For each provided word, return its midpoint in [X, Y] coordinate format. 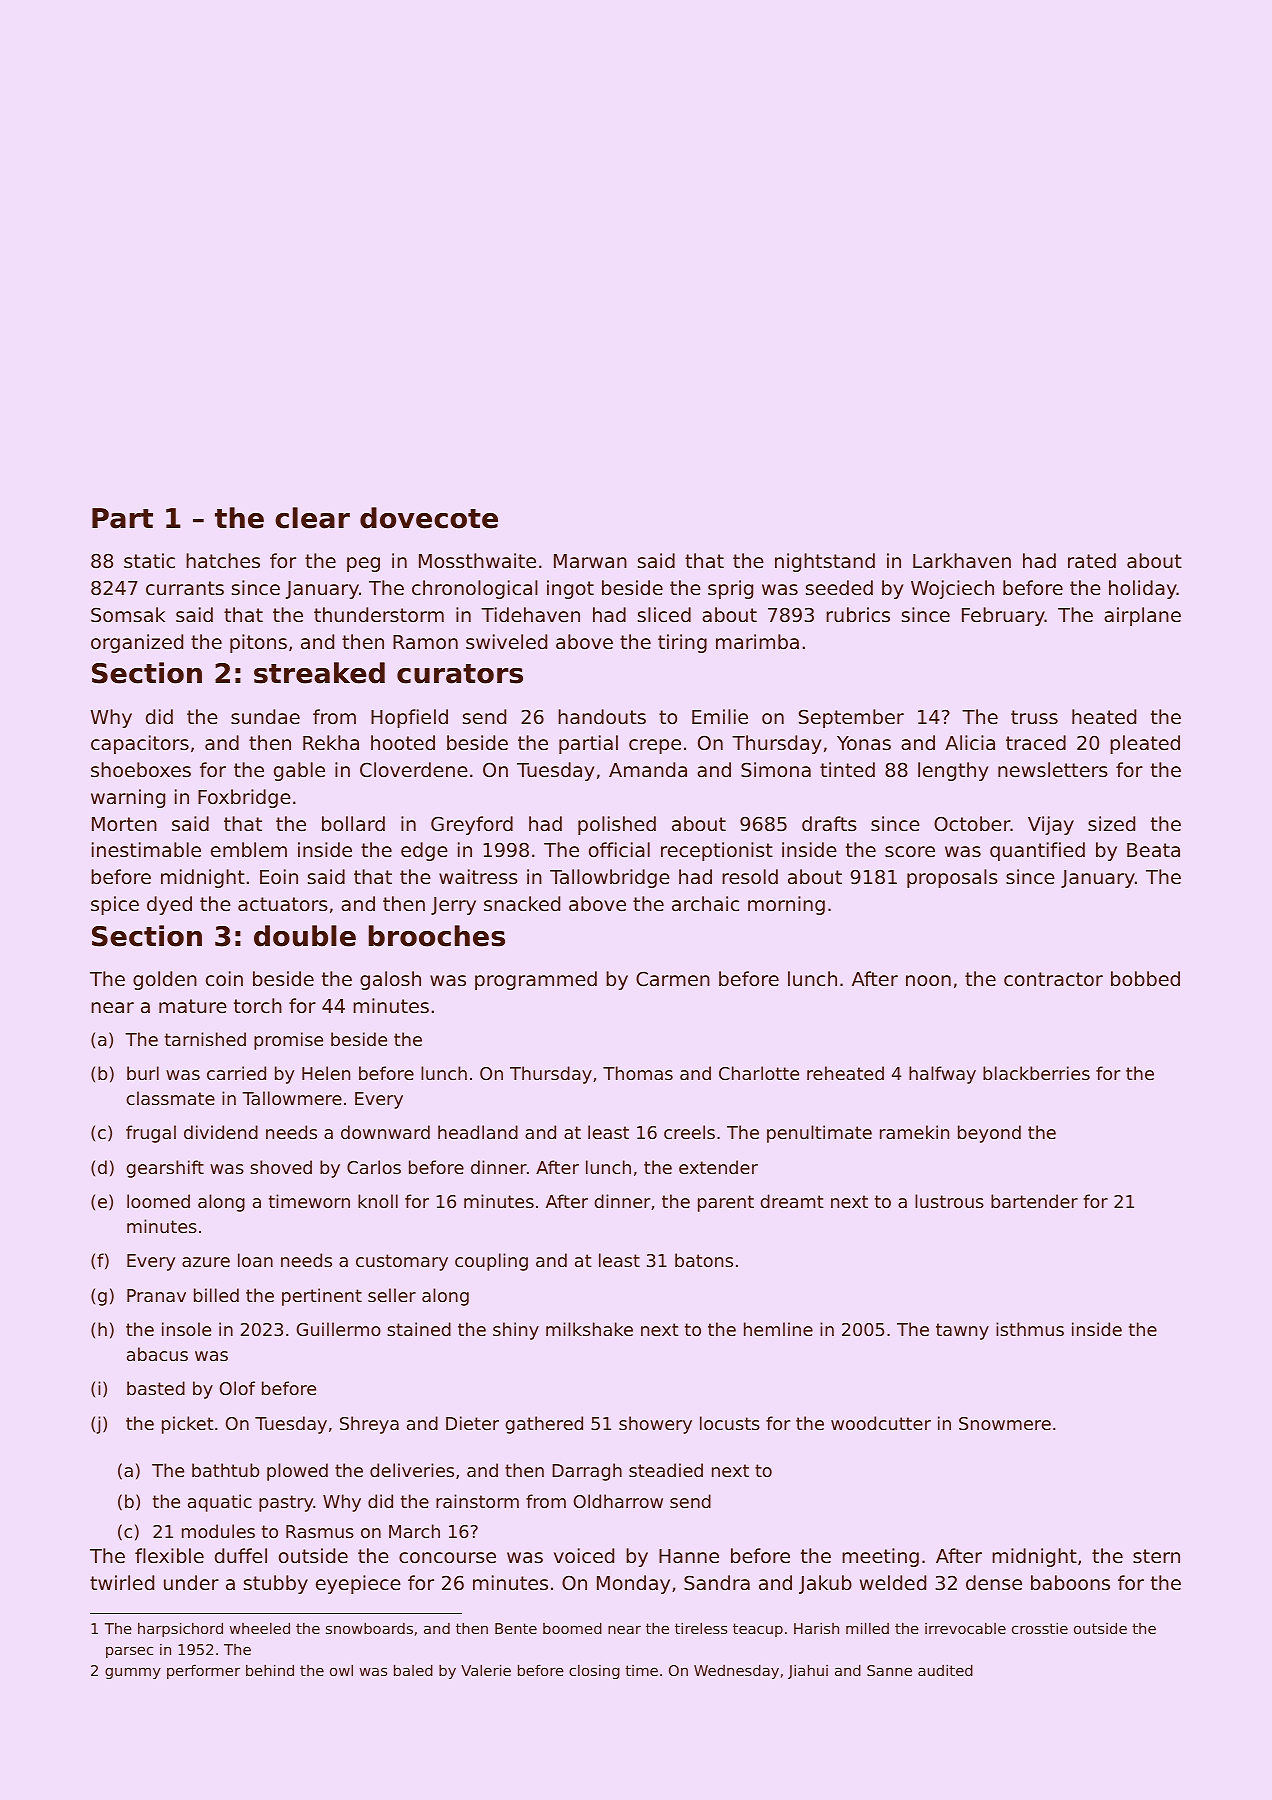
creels [689, 1132]
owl [341, 1670]
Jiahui [808, 1671]
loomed [158, 1201]
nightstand [825, 562]
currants [185, 588]
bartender [1034, 1201]
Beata [1153, 850]
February [1003, 616]
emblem [249, 849]
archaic [705, 903]
